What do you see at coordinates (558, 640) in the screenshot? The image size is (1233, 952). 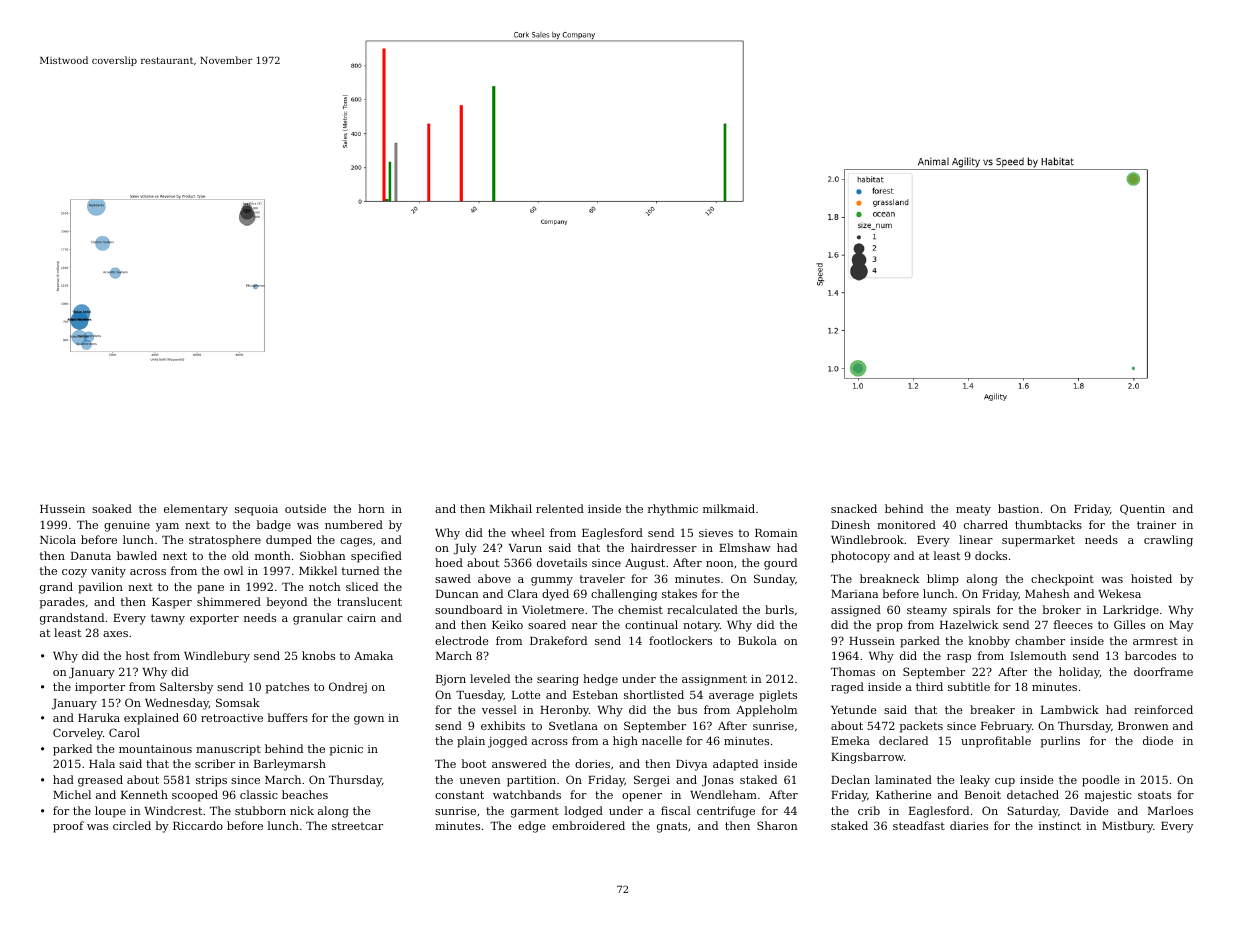 I see `Drakeford` at bounding box center [558, 640].
